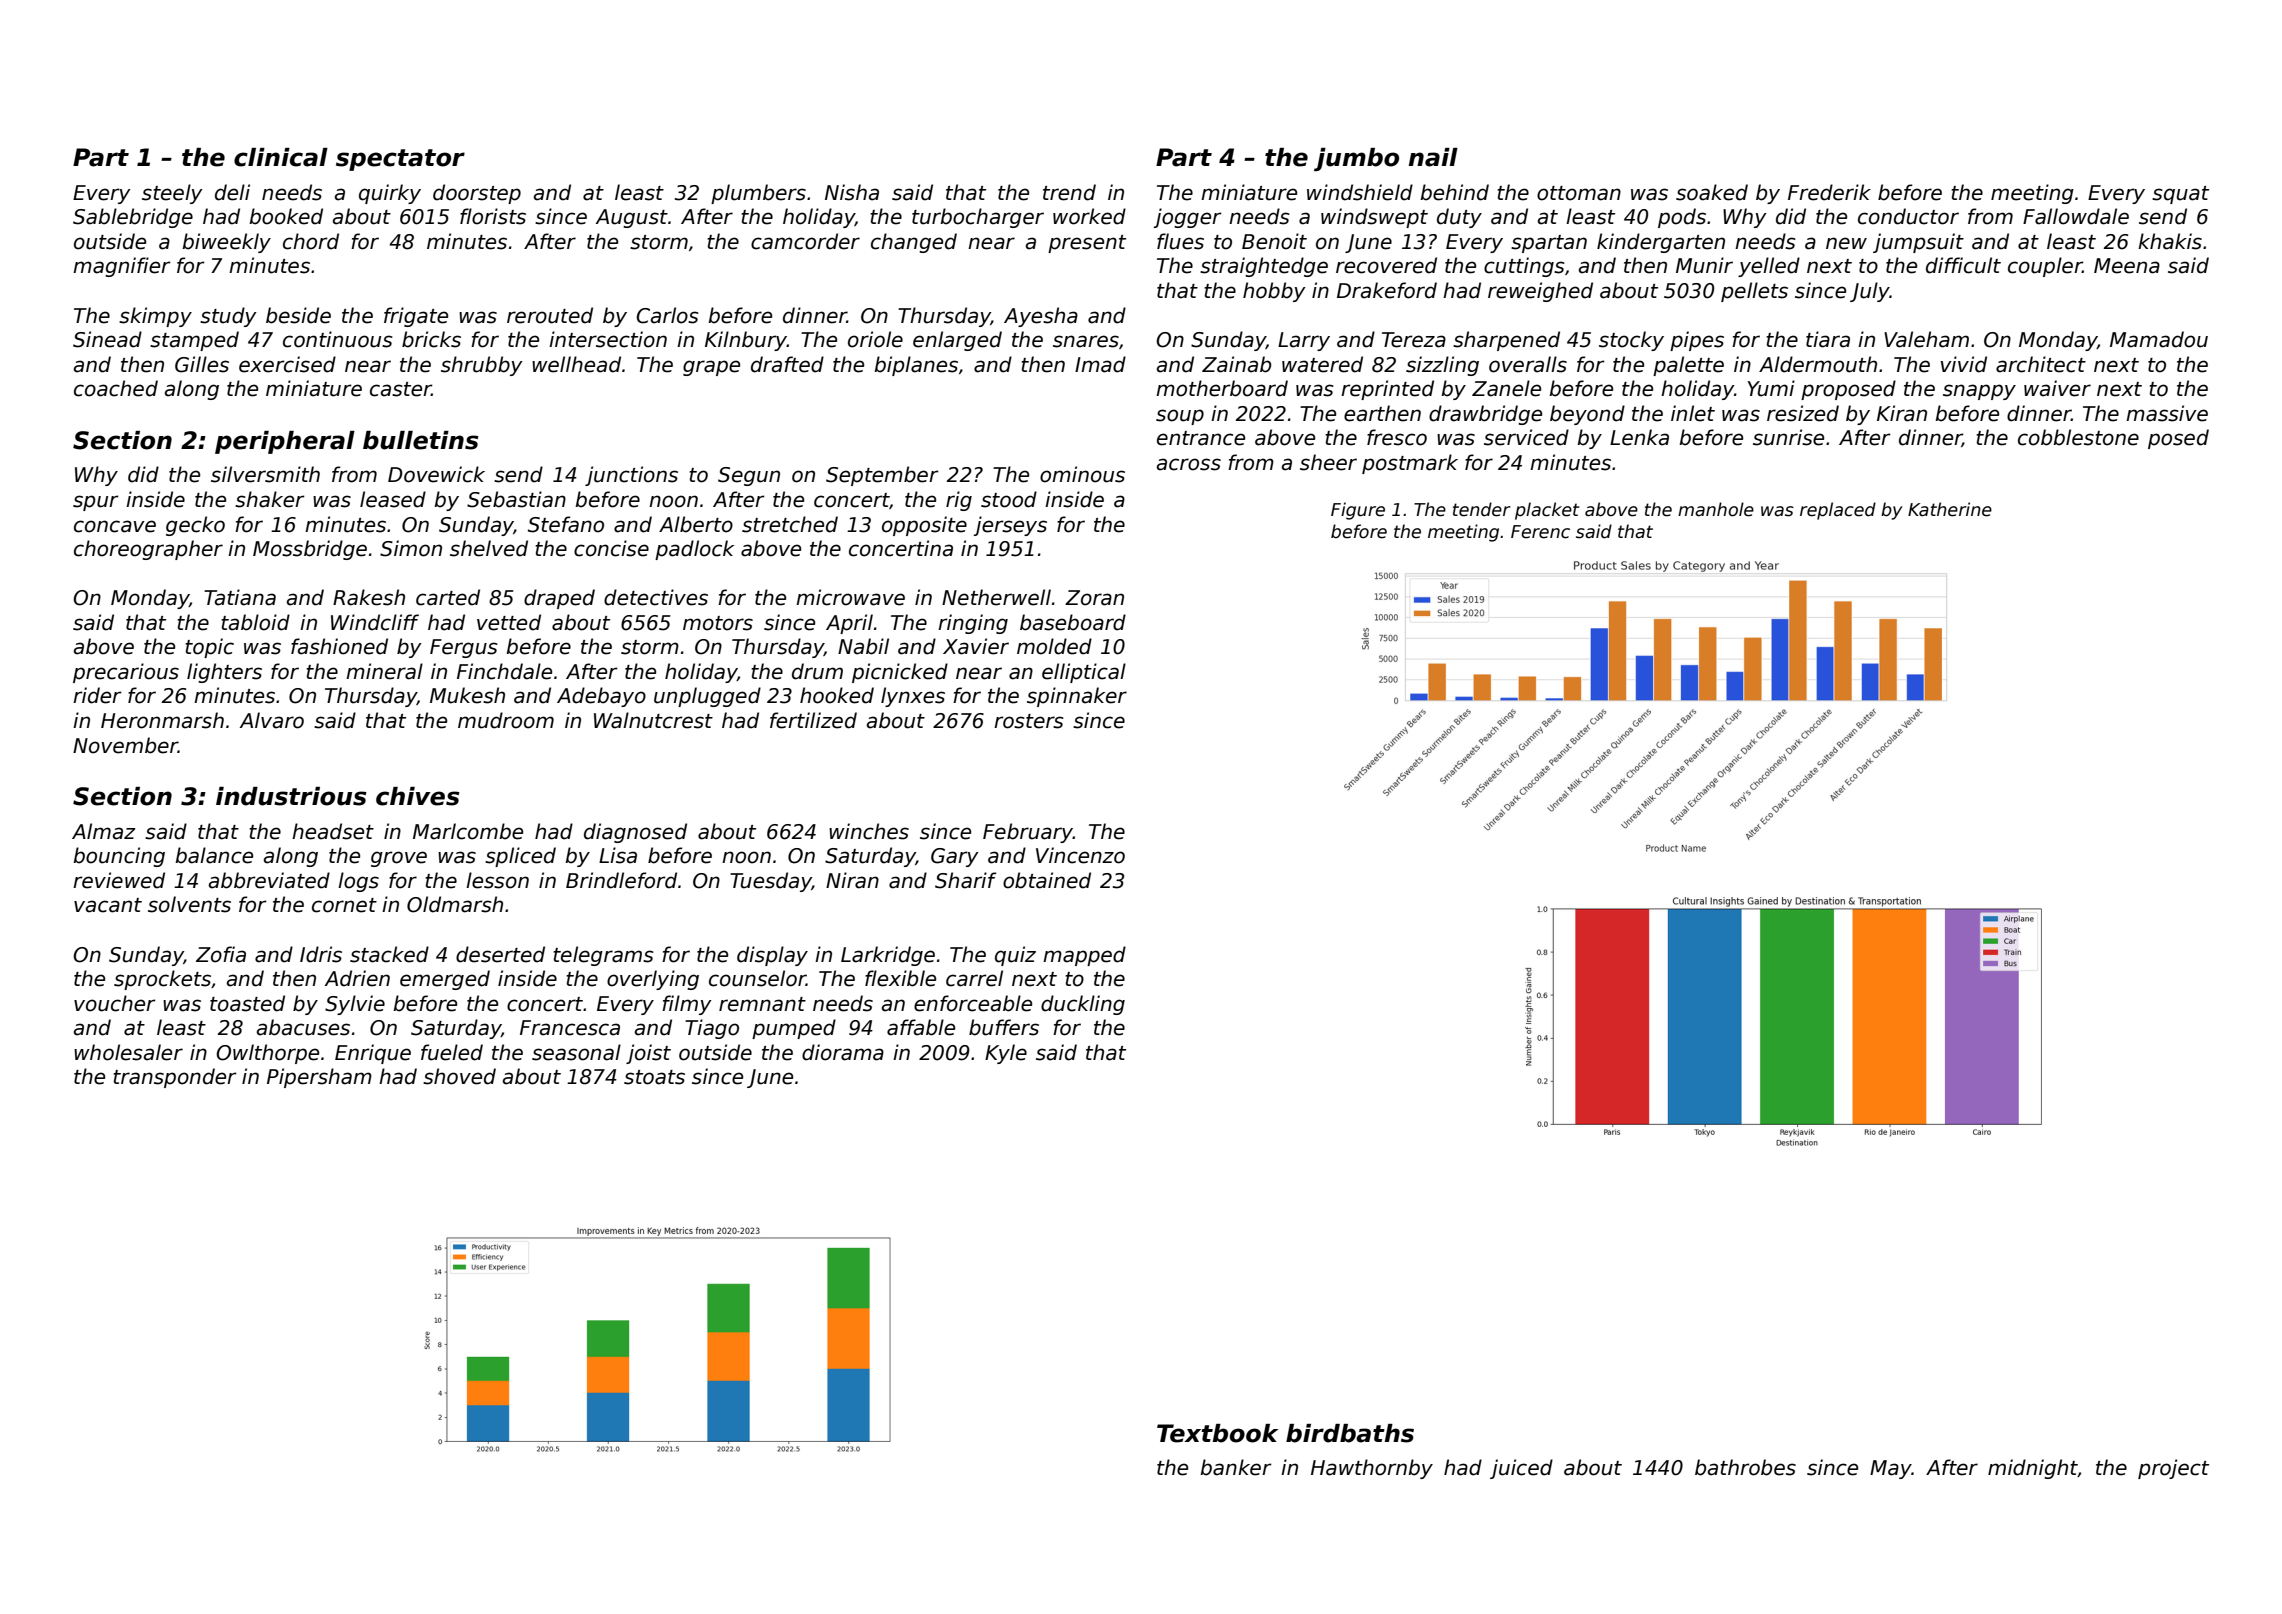 The image size is (2282, 1614). What do you see at coordinates (2173, 1469) in the page?
I see `project` at bounding box center [2173, 1469].
